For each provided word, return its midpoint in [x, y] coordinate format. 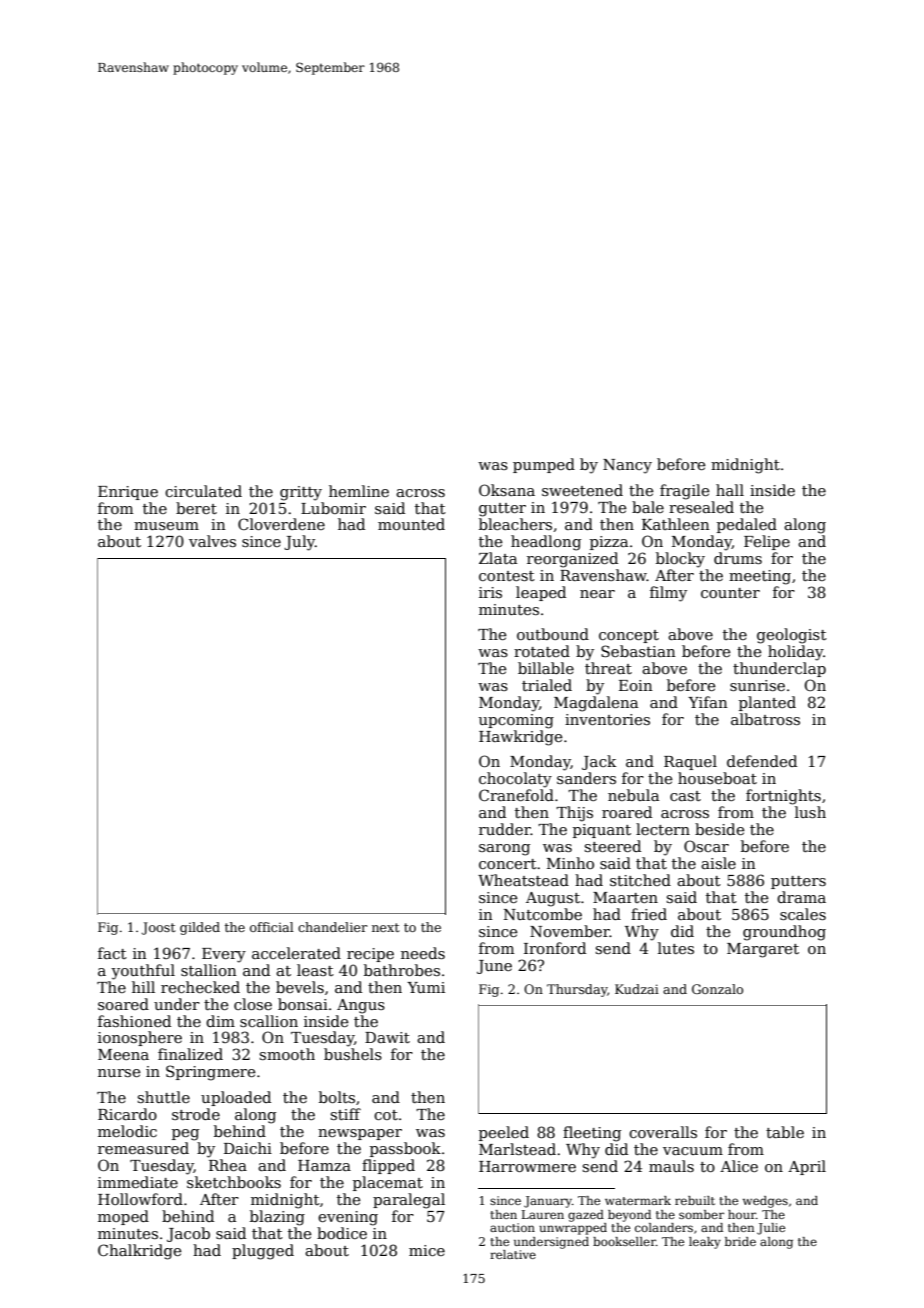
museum [166, 526]
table [785, 1132]
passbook [405, 1149]
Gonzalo [717, 989]
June [494, 967]
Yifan [708, 702]
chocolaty [515, 780]
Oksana [507, 490]
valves [212, 541]
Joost [158, 928]
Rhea [228, 1165]
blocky [680, 560]
